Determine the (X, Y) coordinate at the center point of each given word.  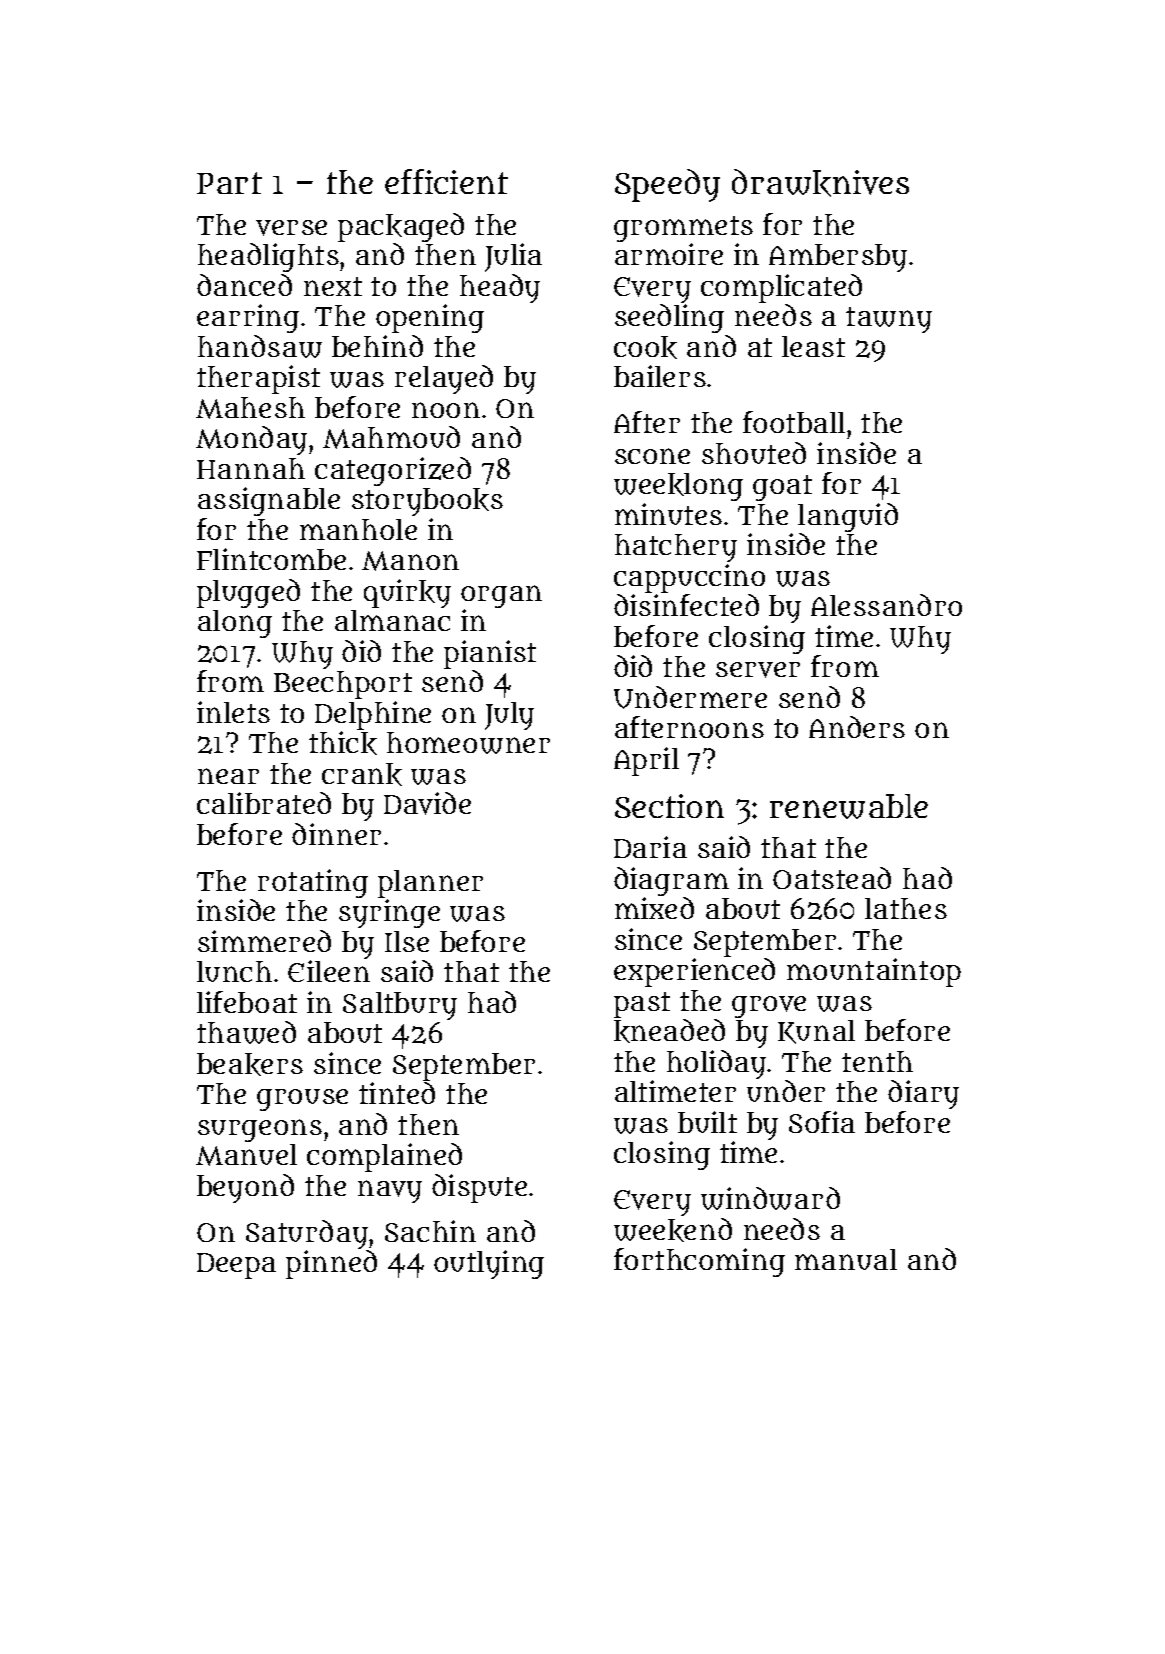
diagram (671, 881)
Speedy (667, 185)
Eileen (329, 971)
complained (384, 1157)
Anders (857, 727)
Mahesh (250, 408)
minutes (668, 514)
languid (848, 517)
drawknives (820, 183)
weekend (673, 1230)
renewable (849, 806)
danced (244, 285)
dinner (336, 834)
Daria (650, 847)
